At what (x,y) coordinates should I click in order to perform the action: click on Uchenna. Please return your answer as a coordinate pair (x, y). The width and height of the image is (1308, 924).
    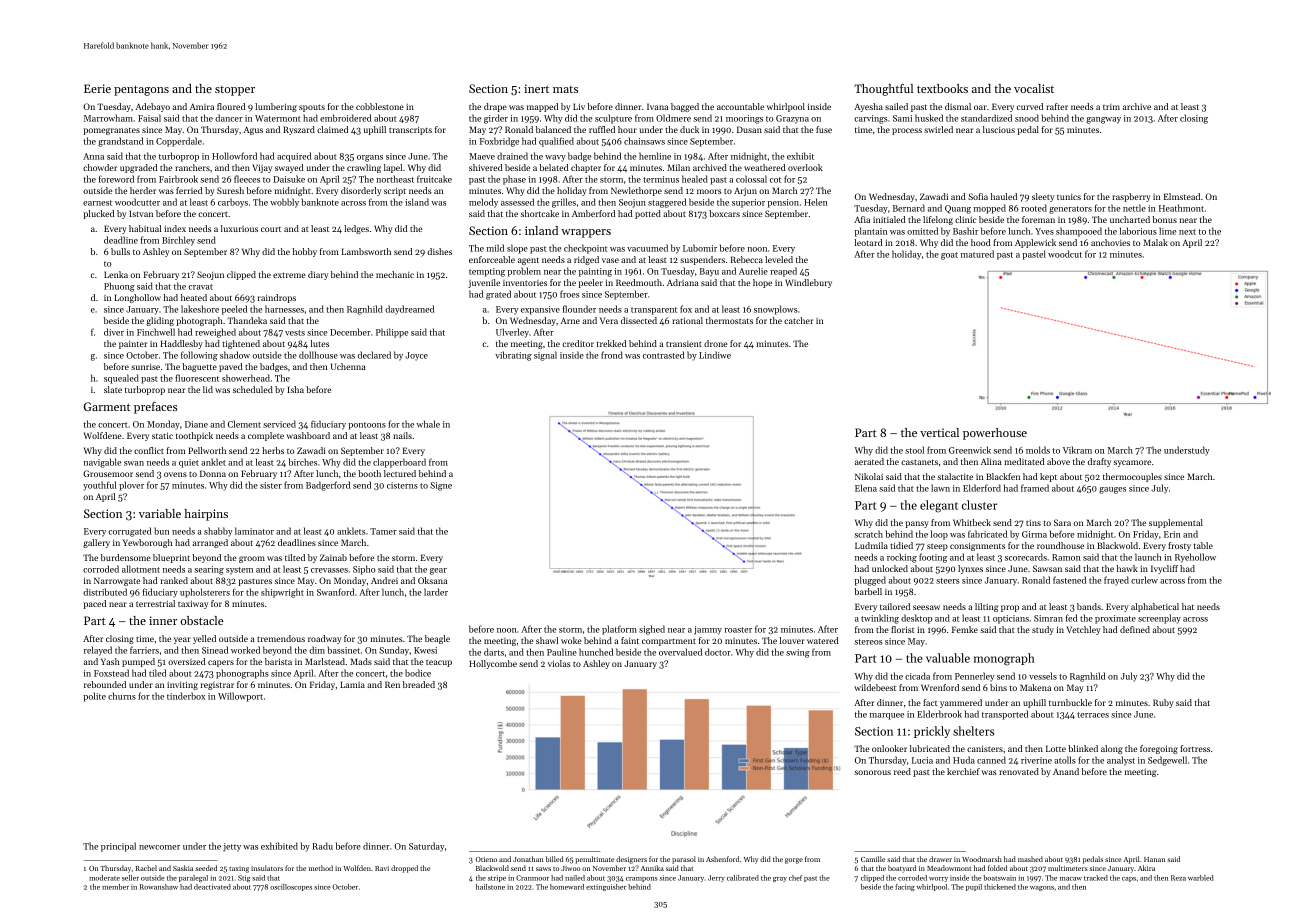
    Looking at the image, I should click on (348, 366).
